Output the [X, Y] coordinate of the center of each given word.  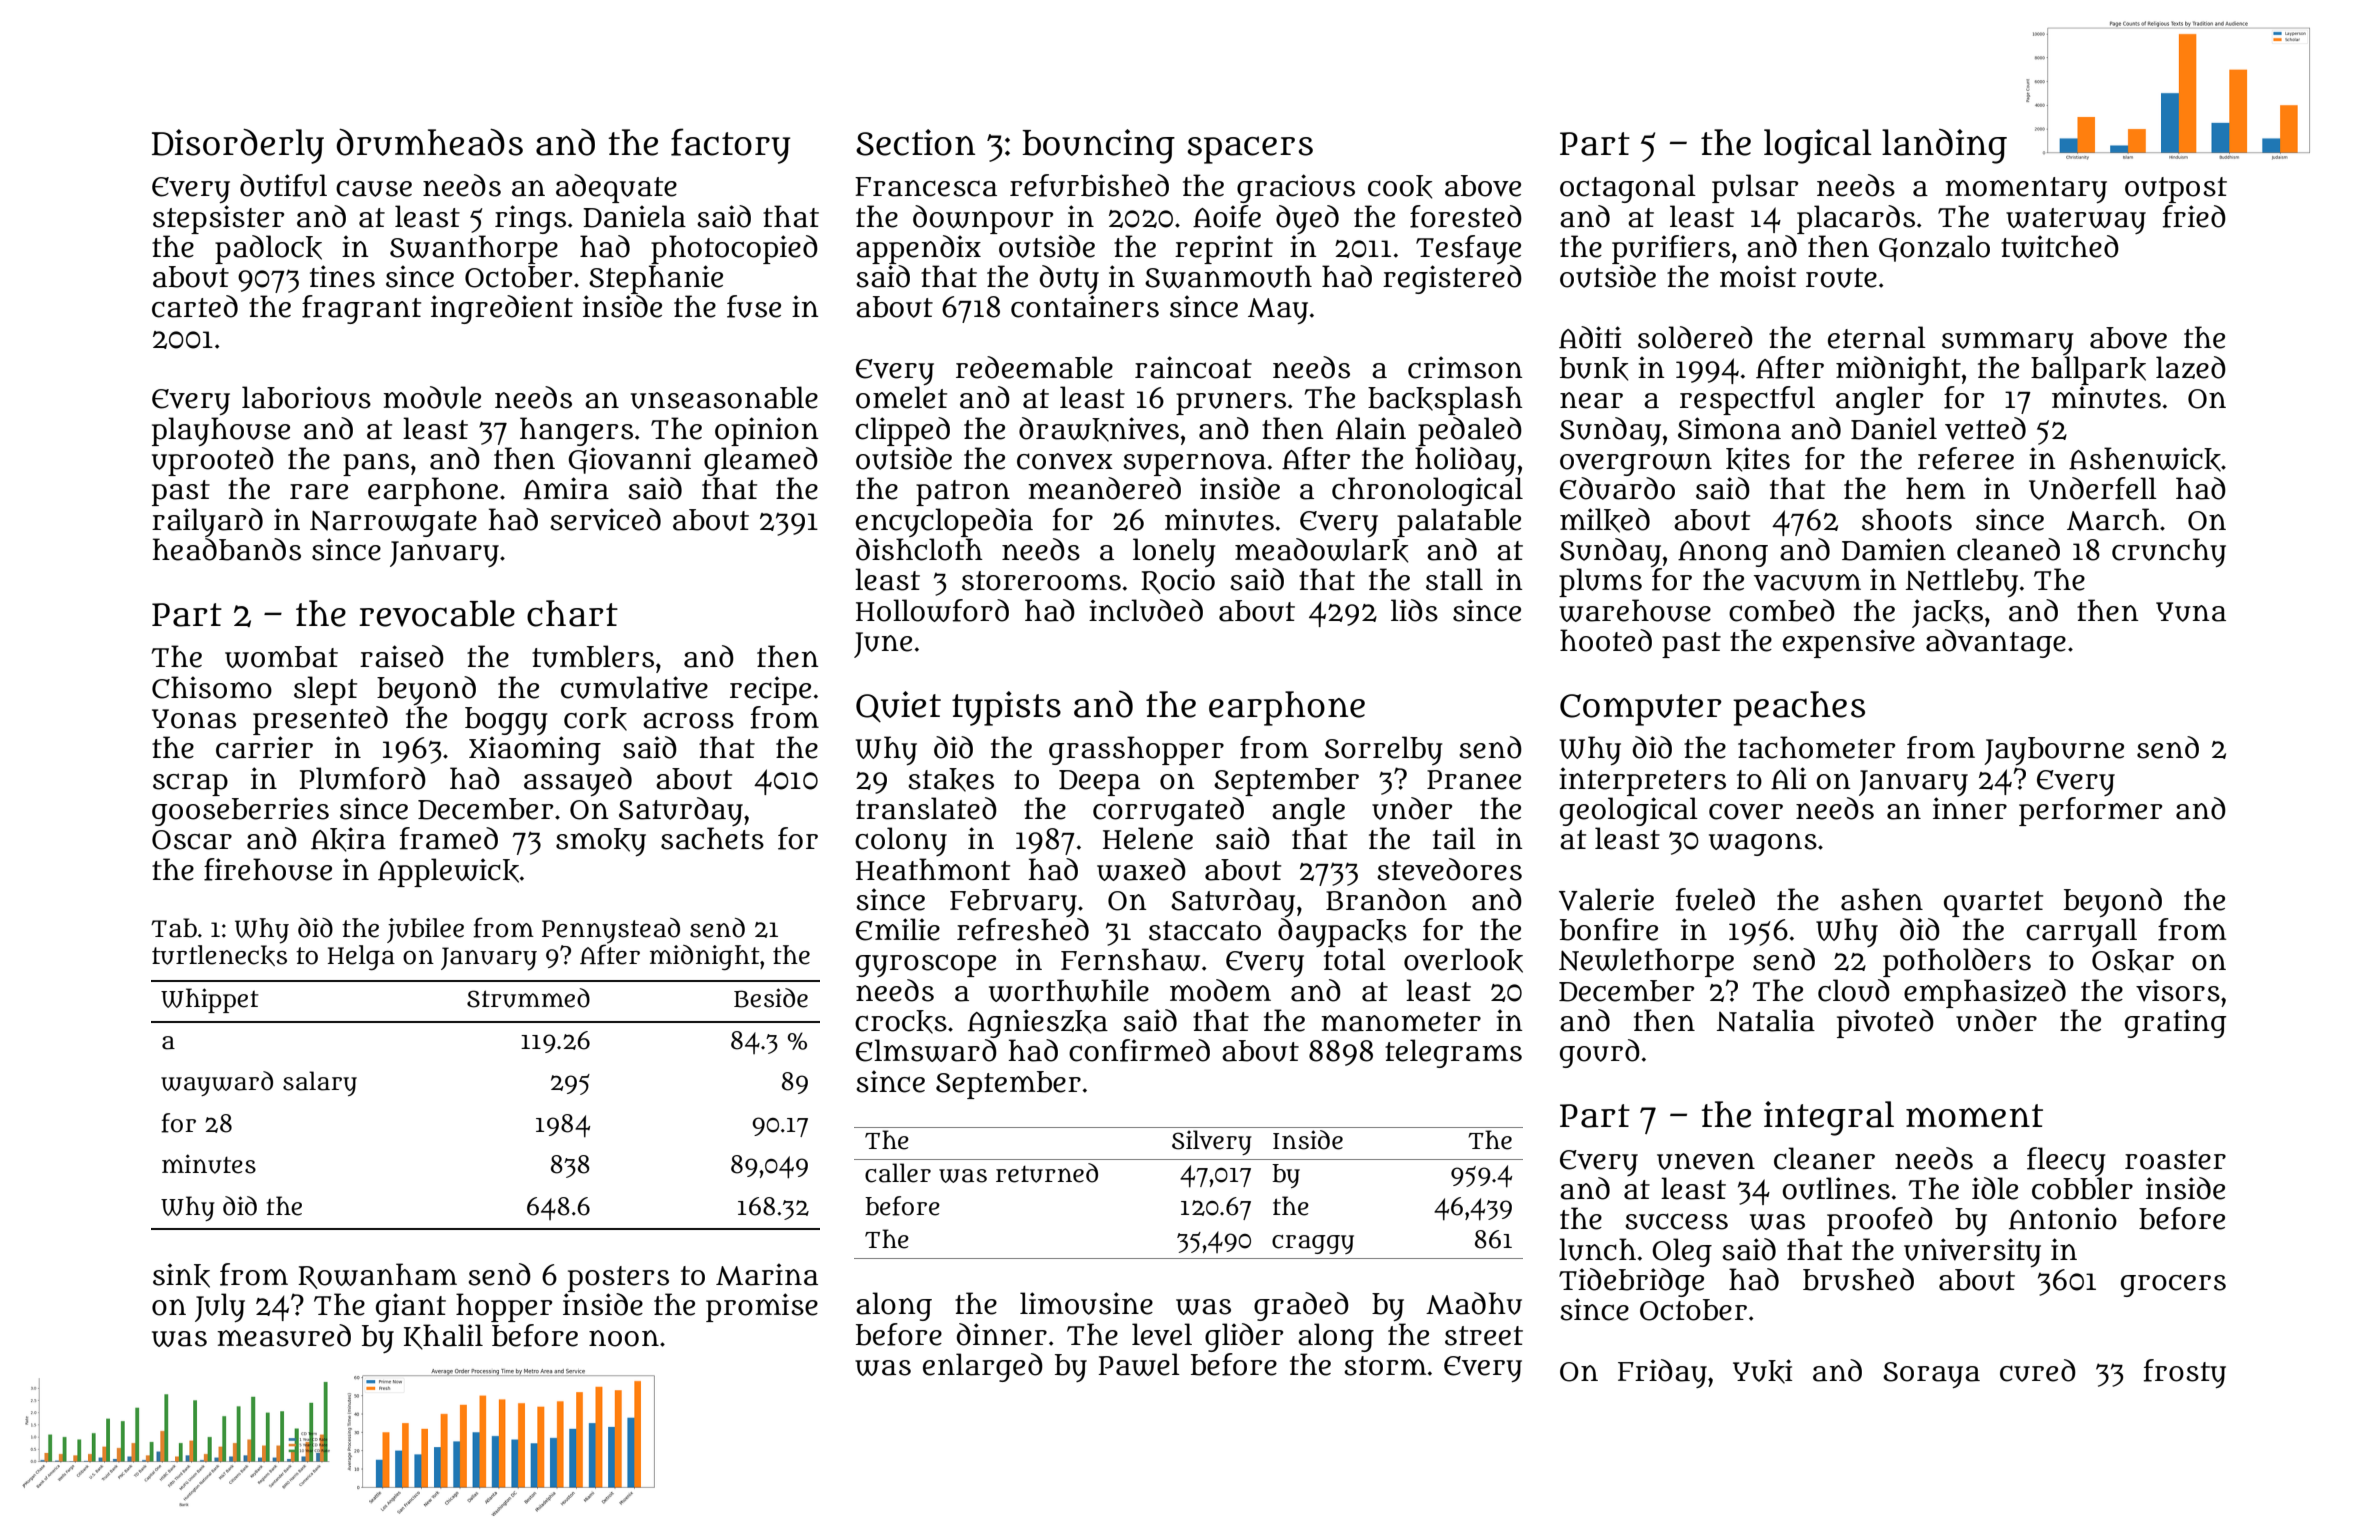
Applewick [448, 872]
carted [195, 306]
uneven [1706, 1161]
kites [1758, 459]
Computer [1641, 710]
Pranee [1474, 780]
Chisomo [212, 687]
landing [1944, 146]
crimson [1465, 367]
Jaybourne [2054, 751]
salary [320, 1083]
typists [1006, 708]
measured [284, 1335]
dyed [1307, 219]
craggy [1313, 1244]
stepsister [218, 219]
